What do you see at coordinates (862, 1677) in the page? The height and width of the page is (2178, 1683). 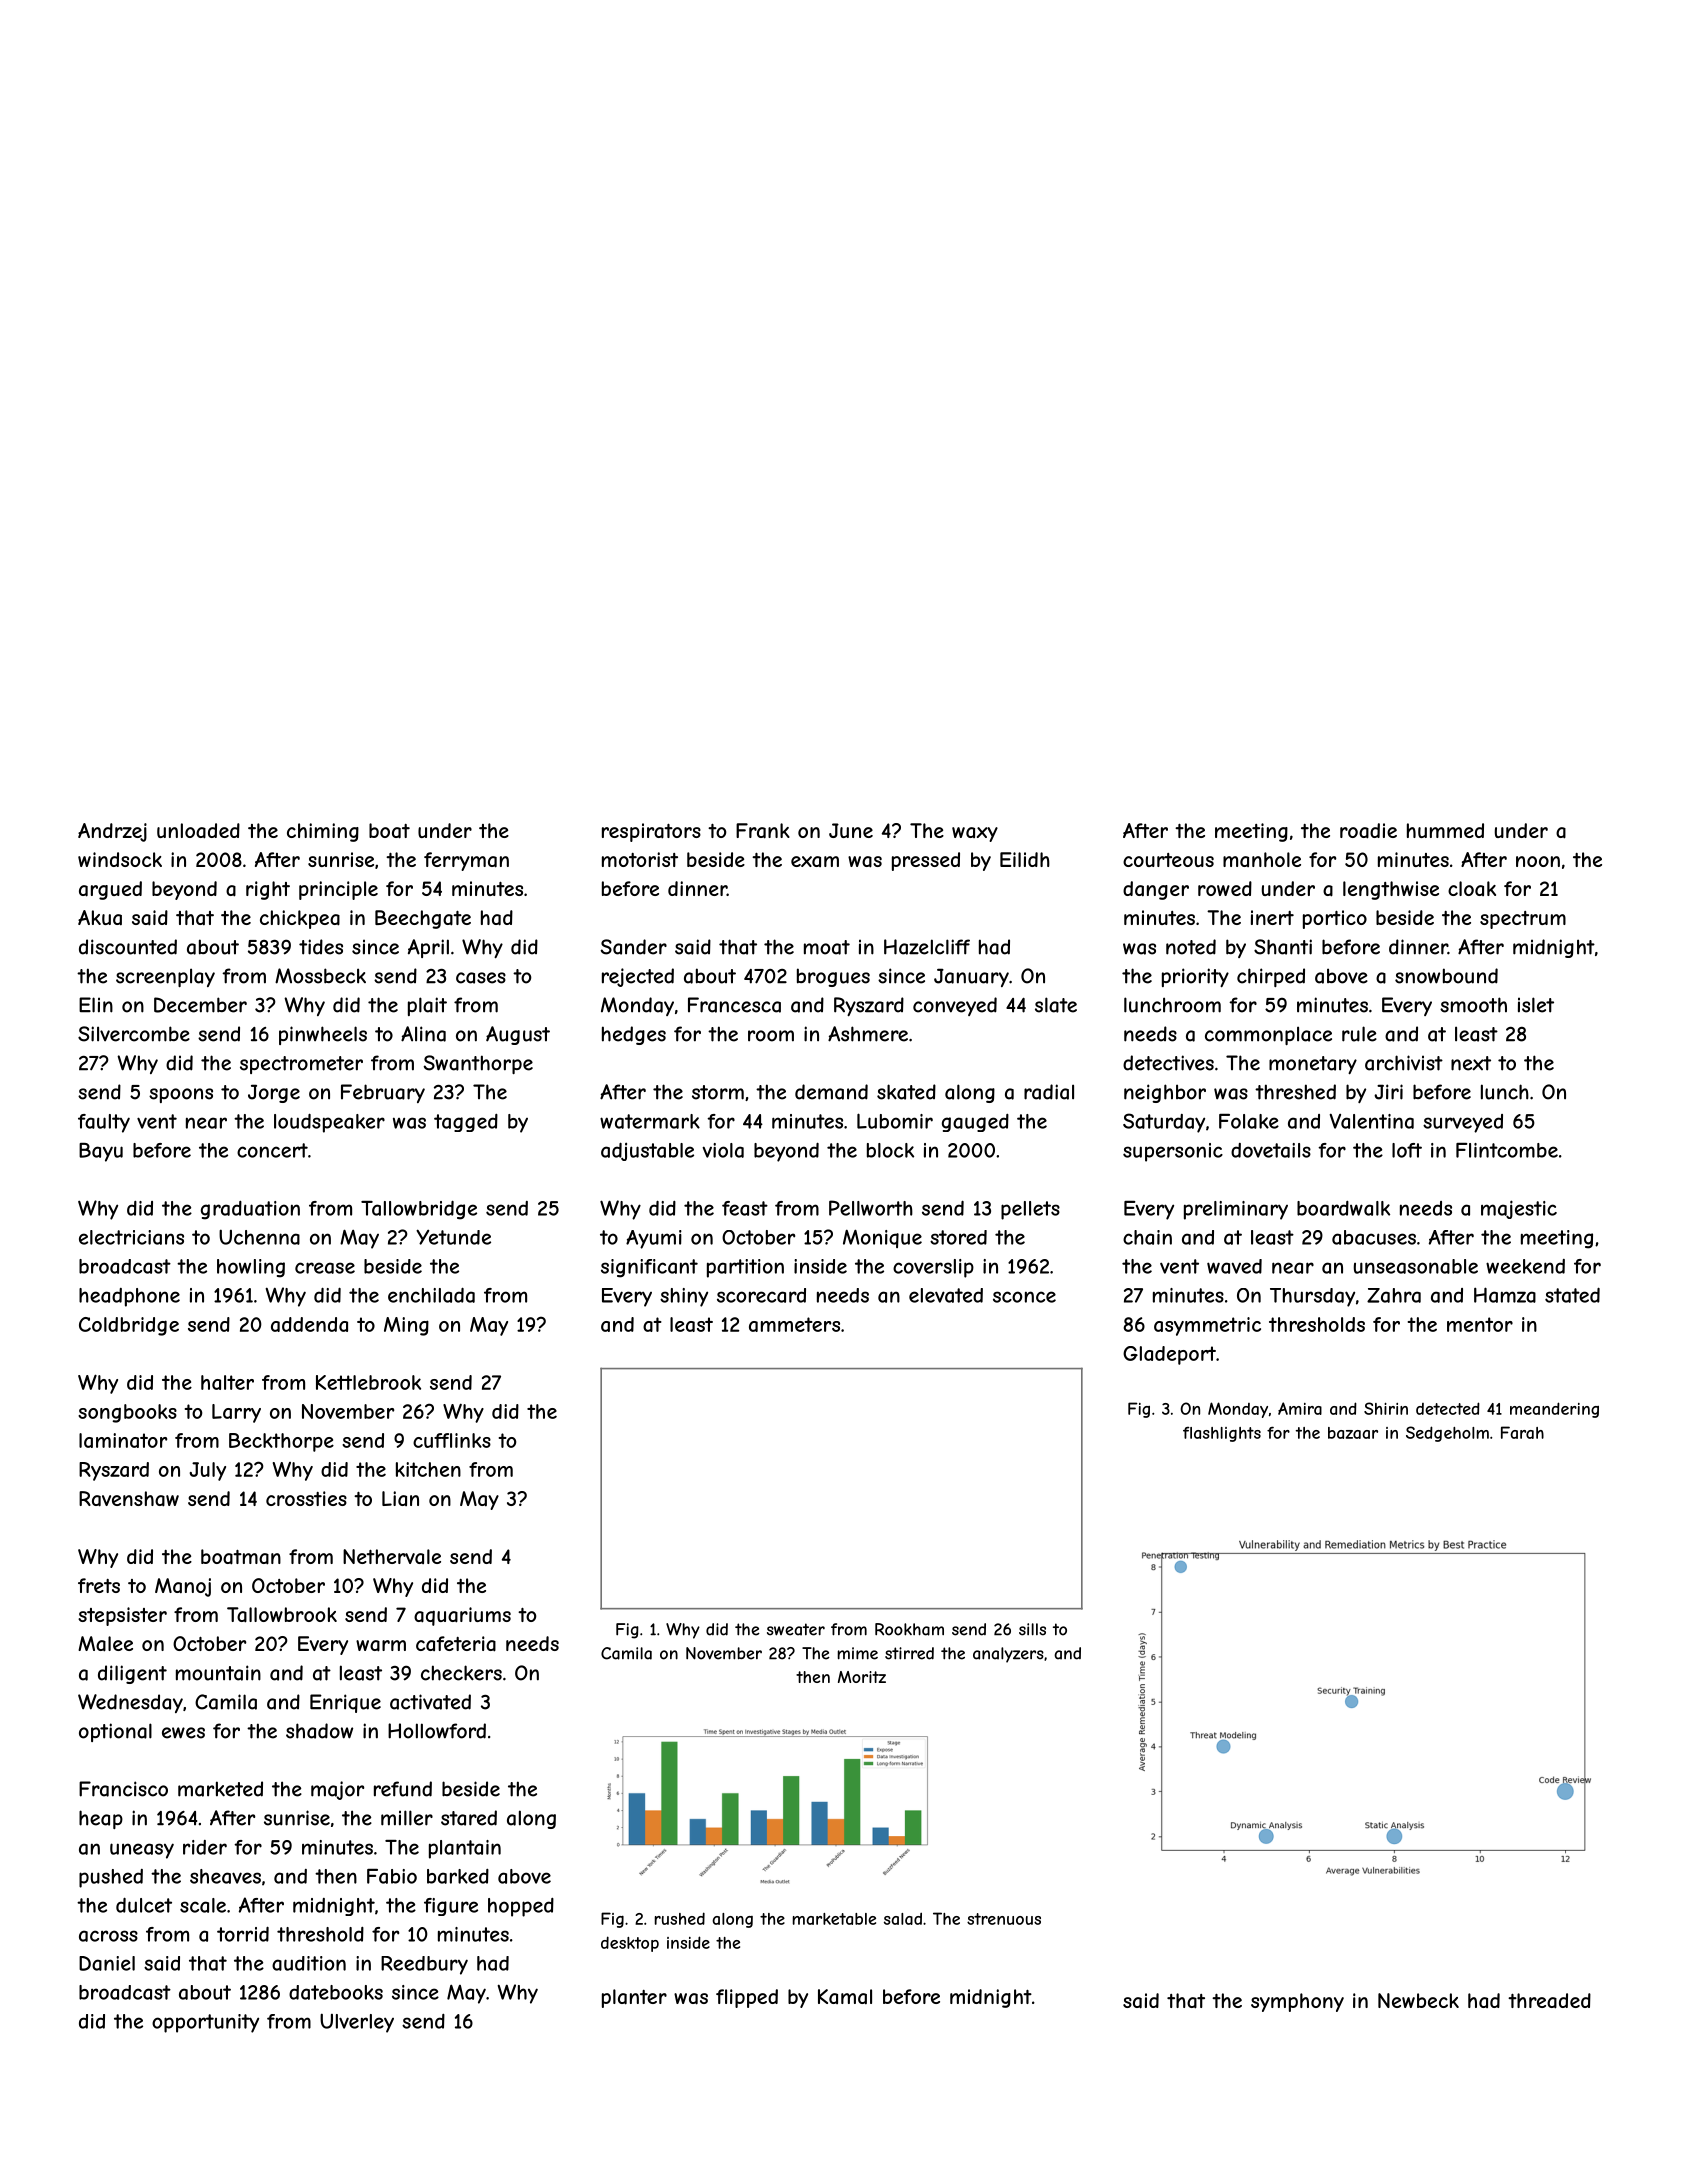 I see `Moritz` at bounding box center [862, 1677].
